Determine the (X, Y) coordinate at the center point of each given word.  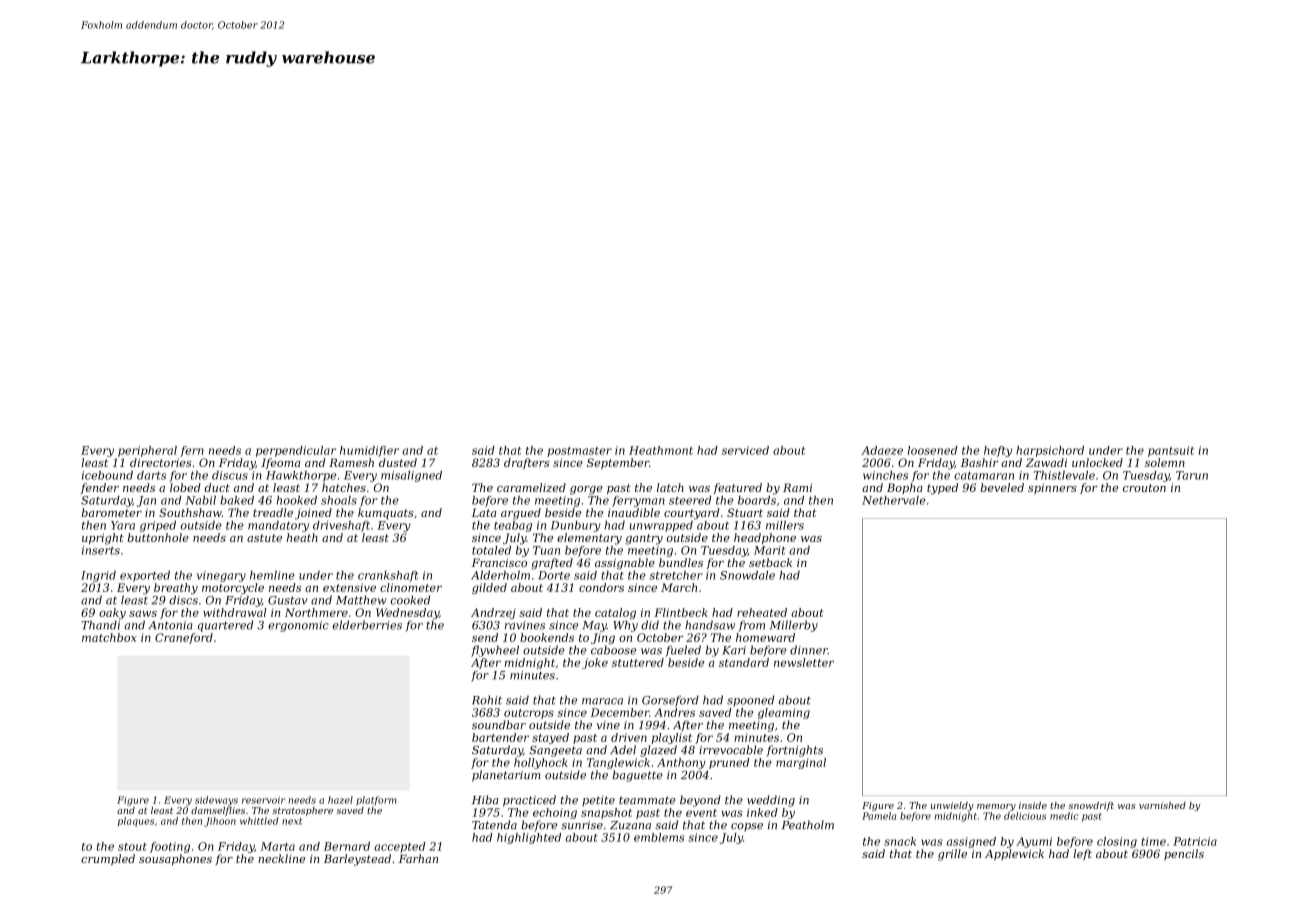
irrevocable (731, 750)
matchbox (109, 637)
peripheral (147, 451)
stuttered (638, 662)
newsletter (804, 662)
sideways (216, 801)
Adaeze (882, 450)
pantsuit (1171, 451)
